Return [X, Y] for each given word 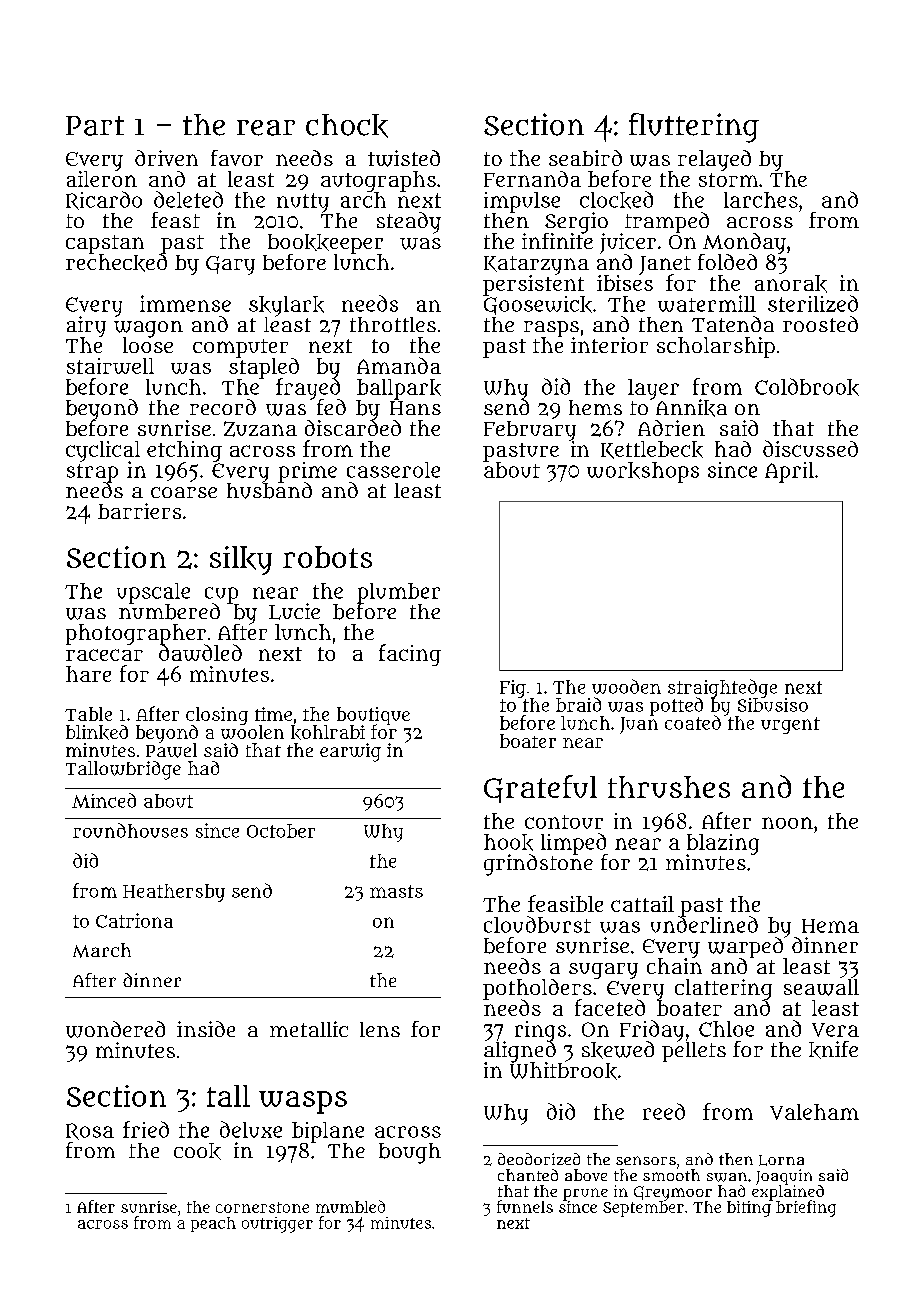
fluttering [694, 128]
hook [508, 842]
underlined [704, 925]
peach [213, 1224]
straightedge [722, 688]
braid [578, 704]
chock [347, 126]
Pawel [171, 750]
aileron [102, 179]
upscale [153, 593]
